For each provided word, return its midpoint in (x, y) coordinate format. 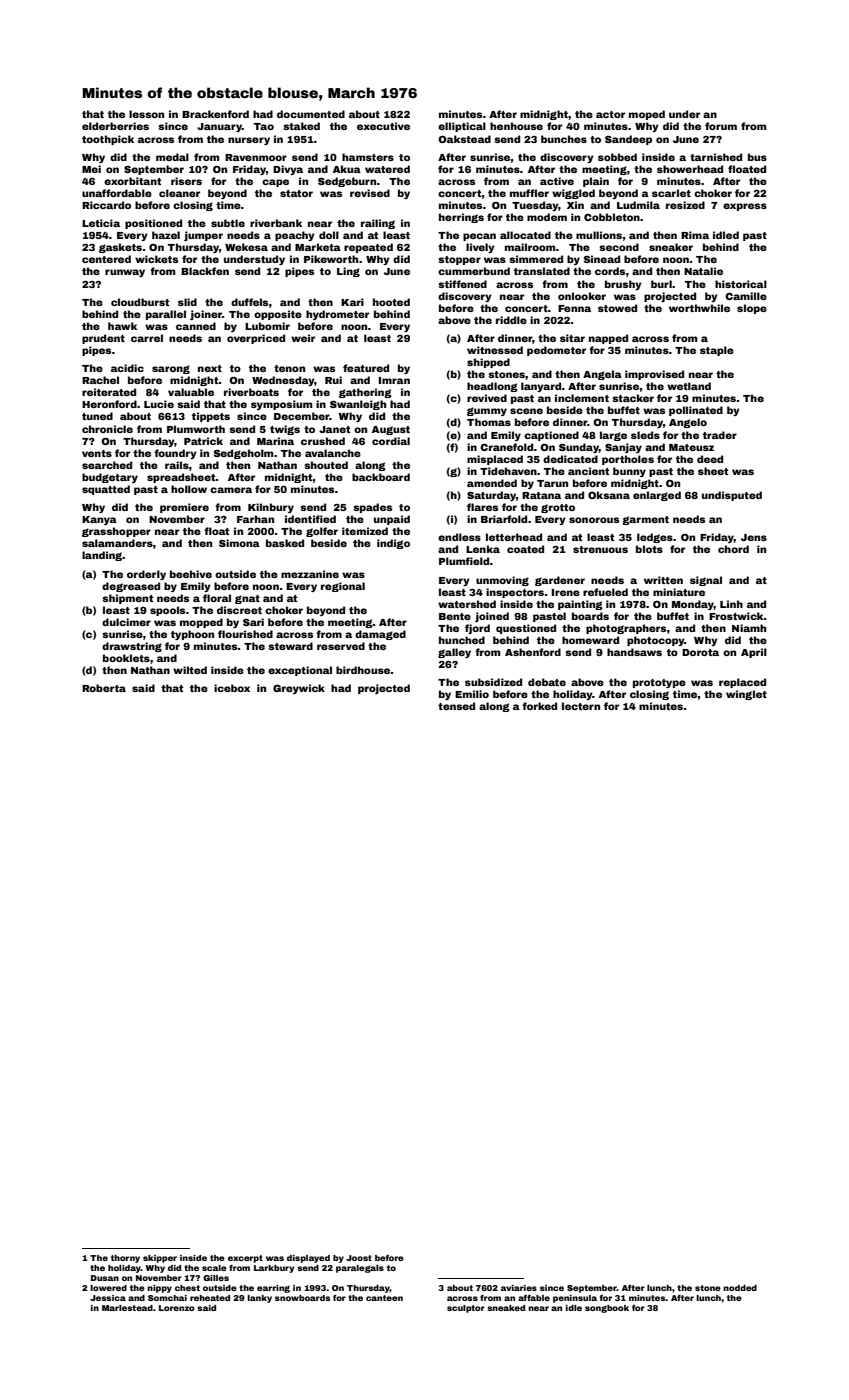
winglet (746, 695)
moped (647, 115)
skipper (160, 1259)
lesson (146, 114)
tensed (456, 706)
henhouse (516, 126)
